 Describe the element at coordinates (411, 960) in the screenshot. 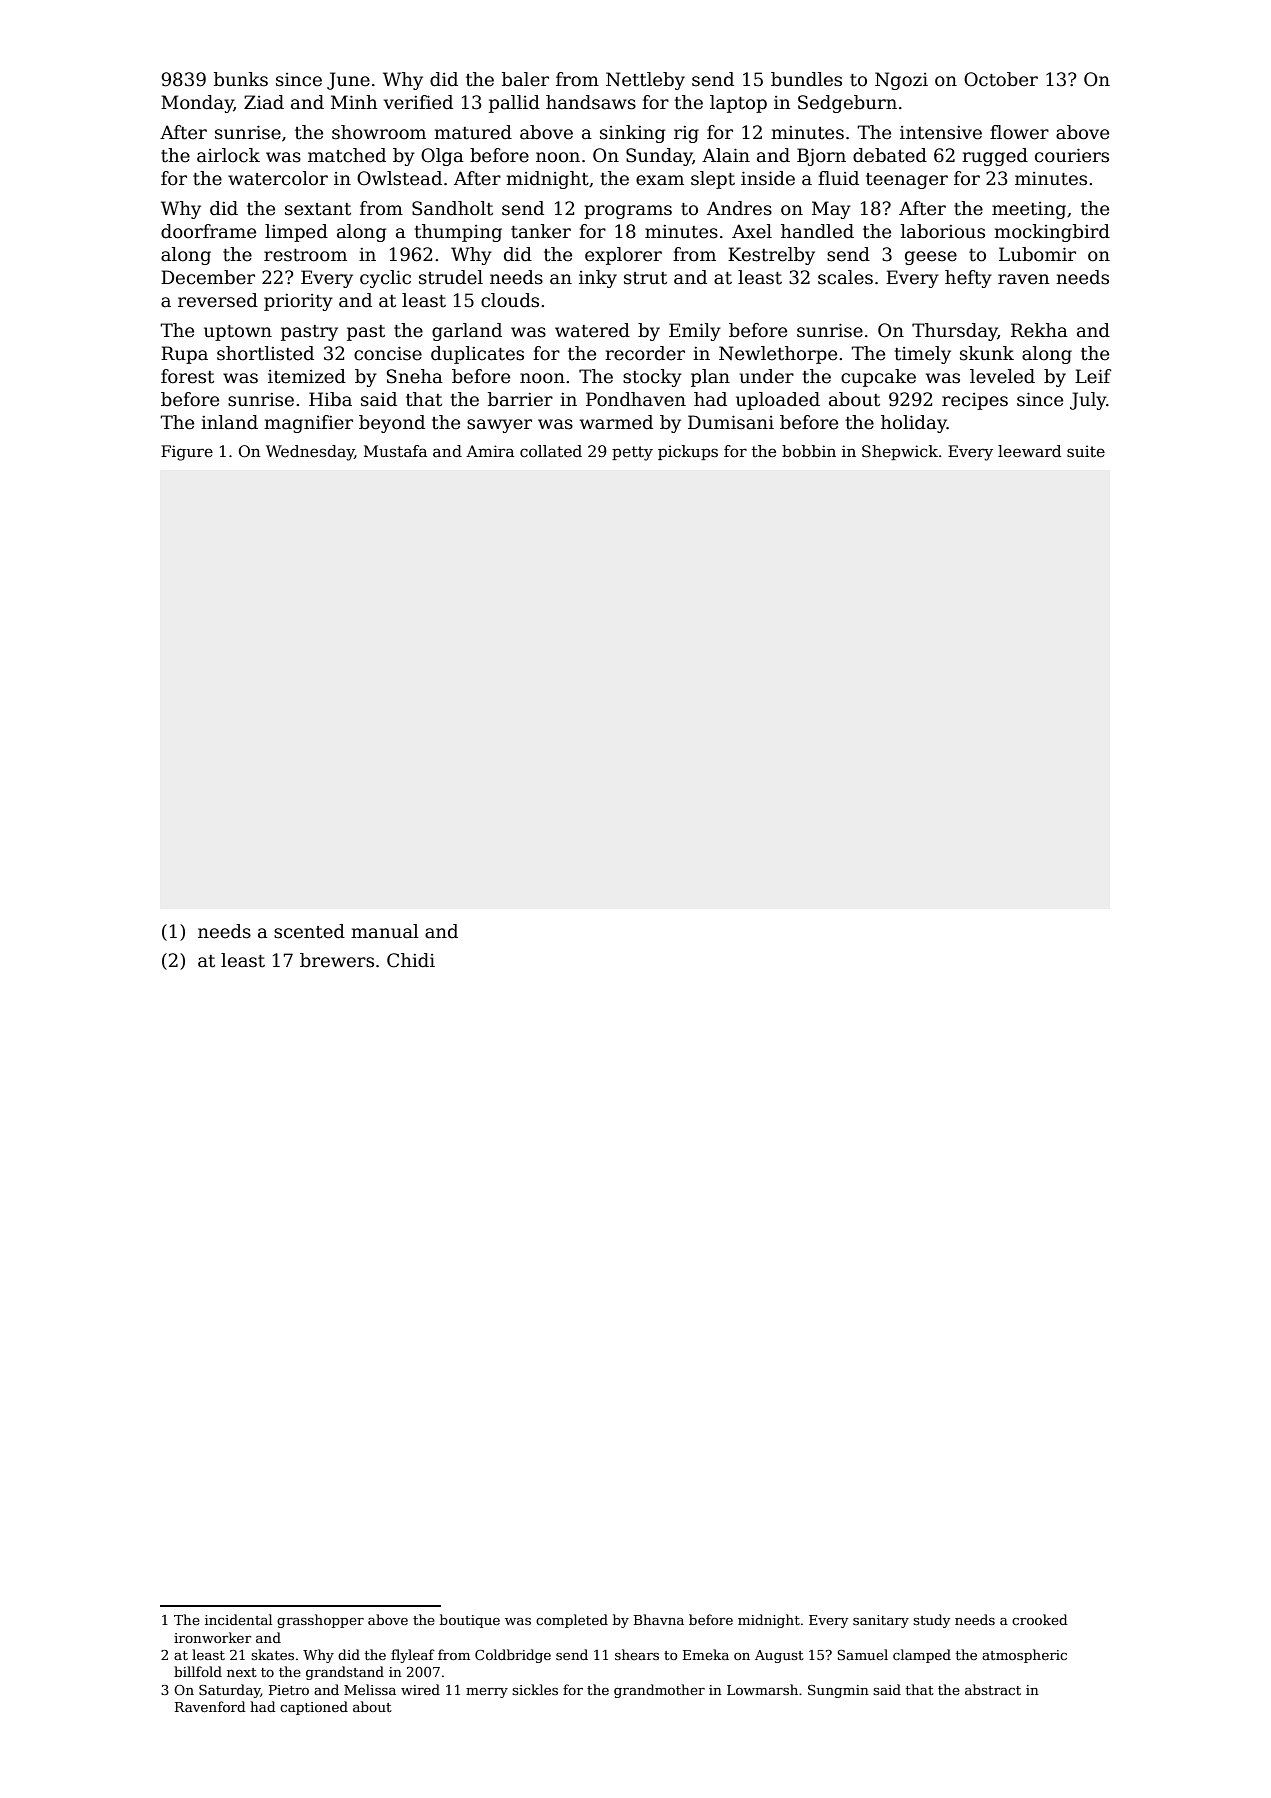

I see `Chidi` at that location.
